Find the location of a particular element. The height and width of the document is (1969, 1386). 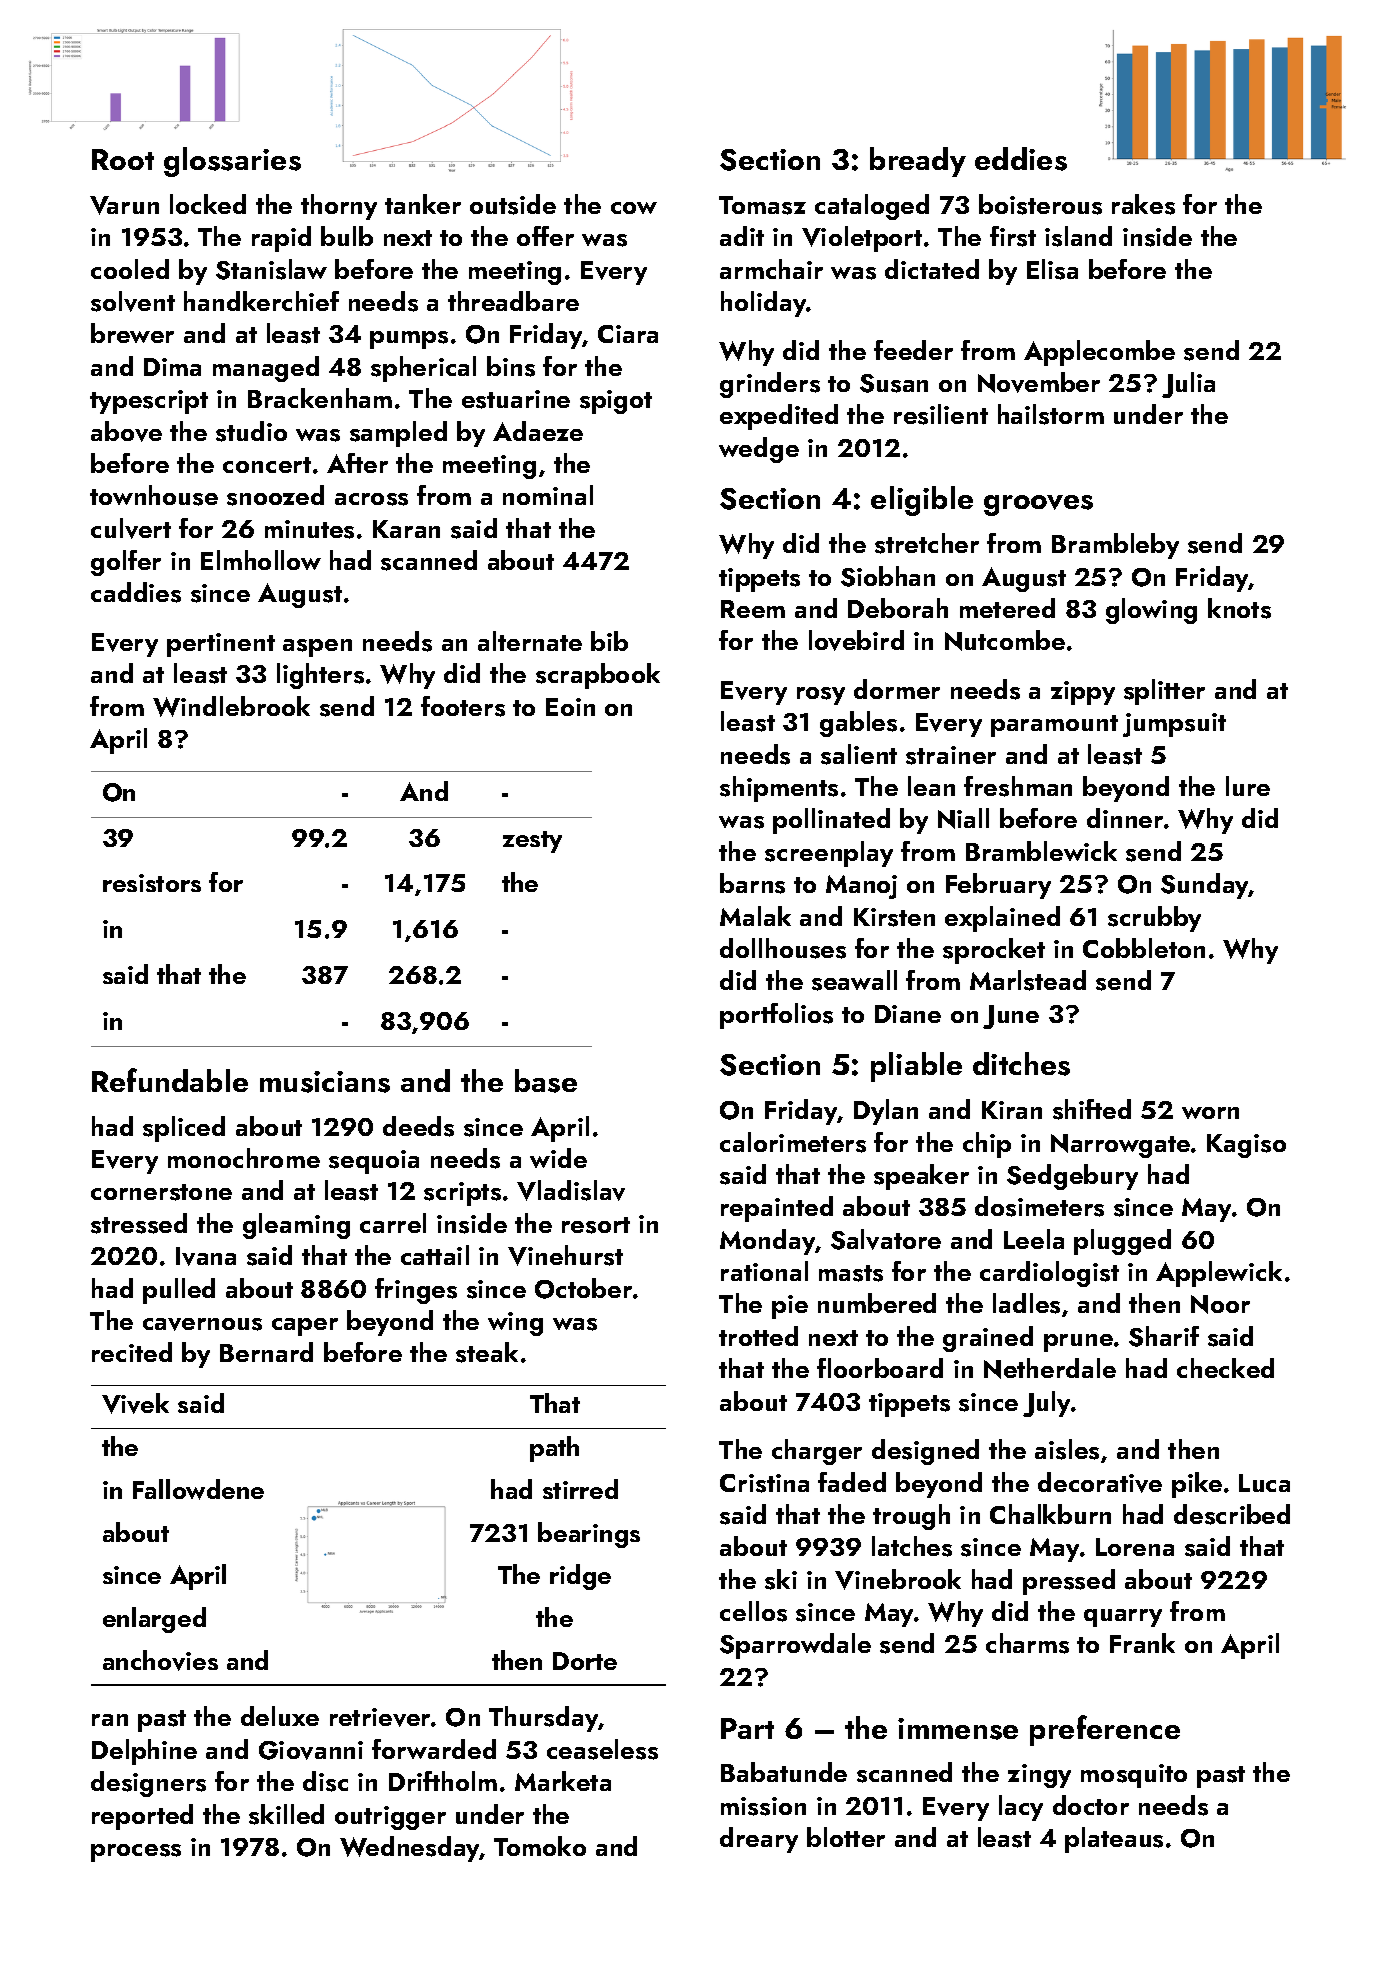

Julia is located at coordinates (1188, 385).
